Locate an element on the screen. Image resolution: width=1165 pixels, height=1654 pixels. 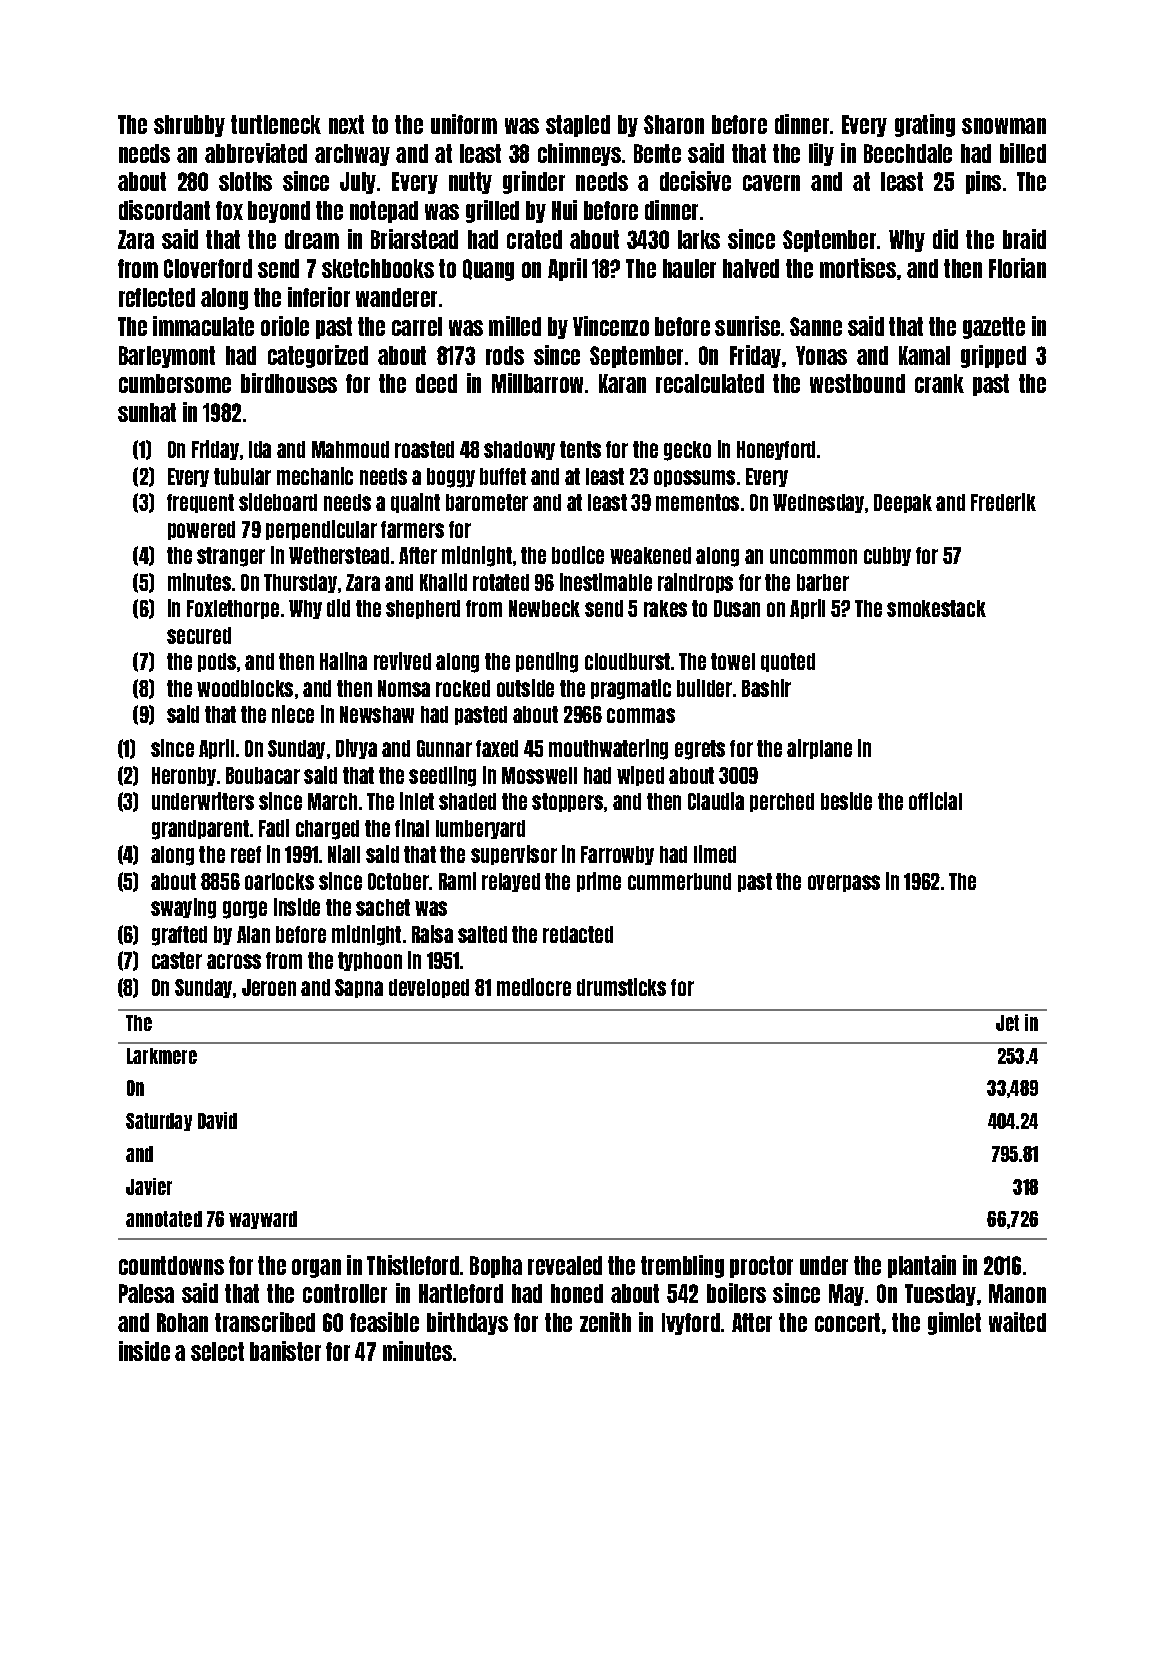
Sharon is located at coordinates (674, 124).
